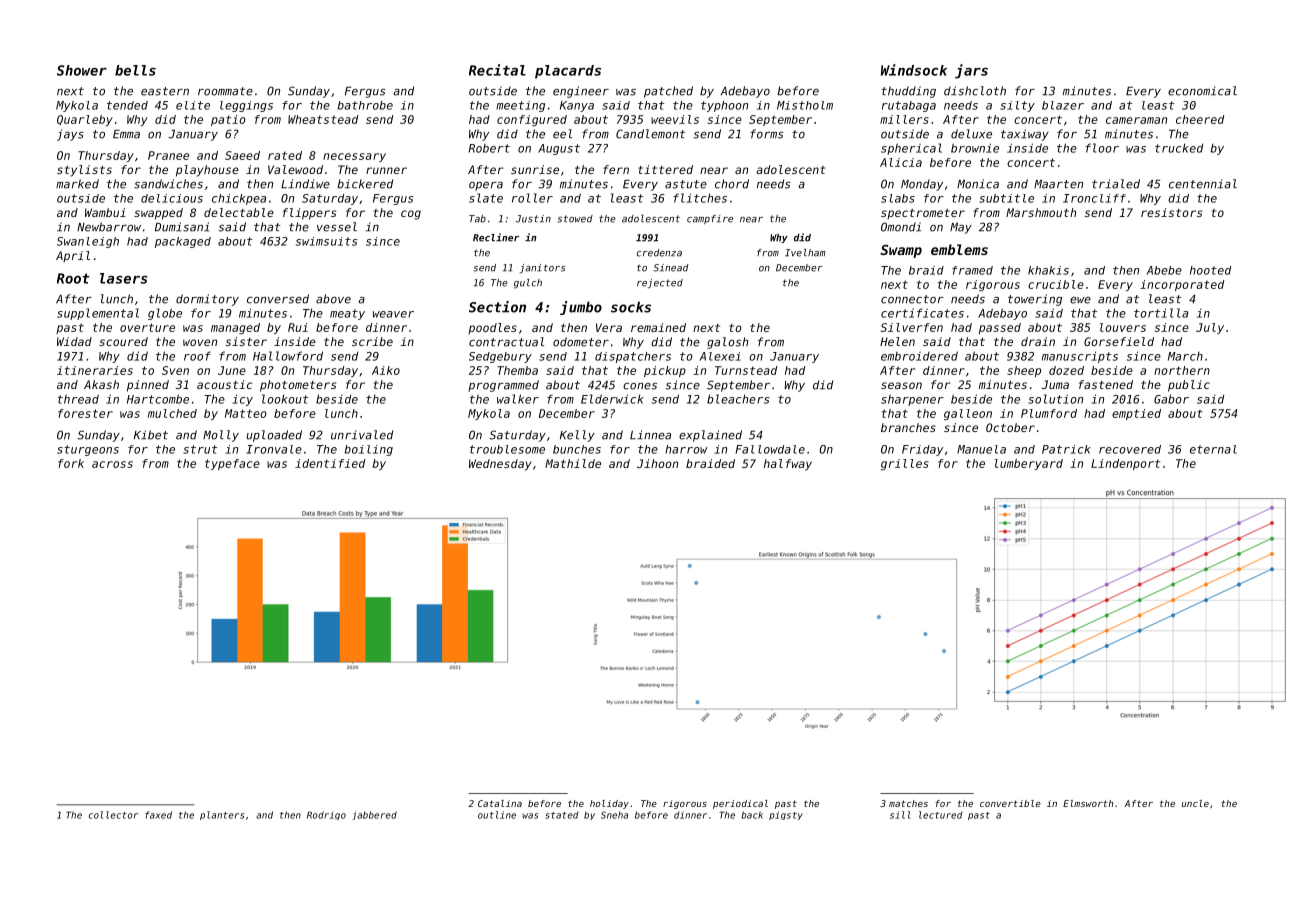 The height and width of the document is (924, 1308). Describe the element at coordinates (740, 804) in the document. I see `periodical` at that location.
